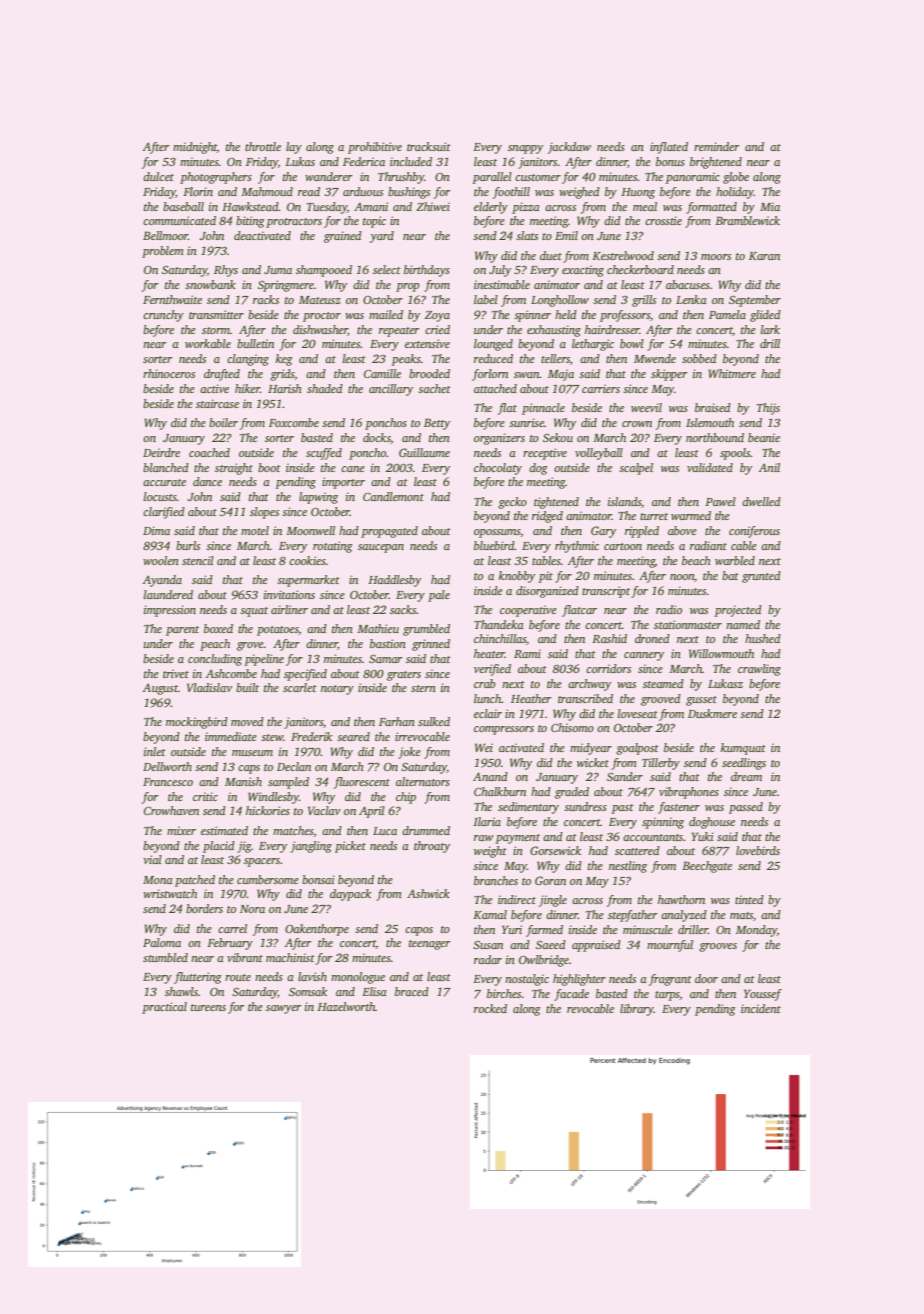  What do you see at coordinates (712, 713) in the screenshot?
I see `Duskmere` at bounding box center [712, 713].
